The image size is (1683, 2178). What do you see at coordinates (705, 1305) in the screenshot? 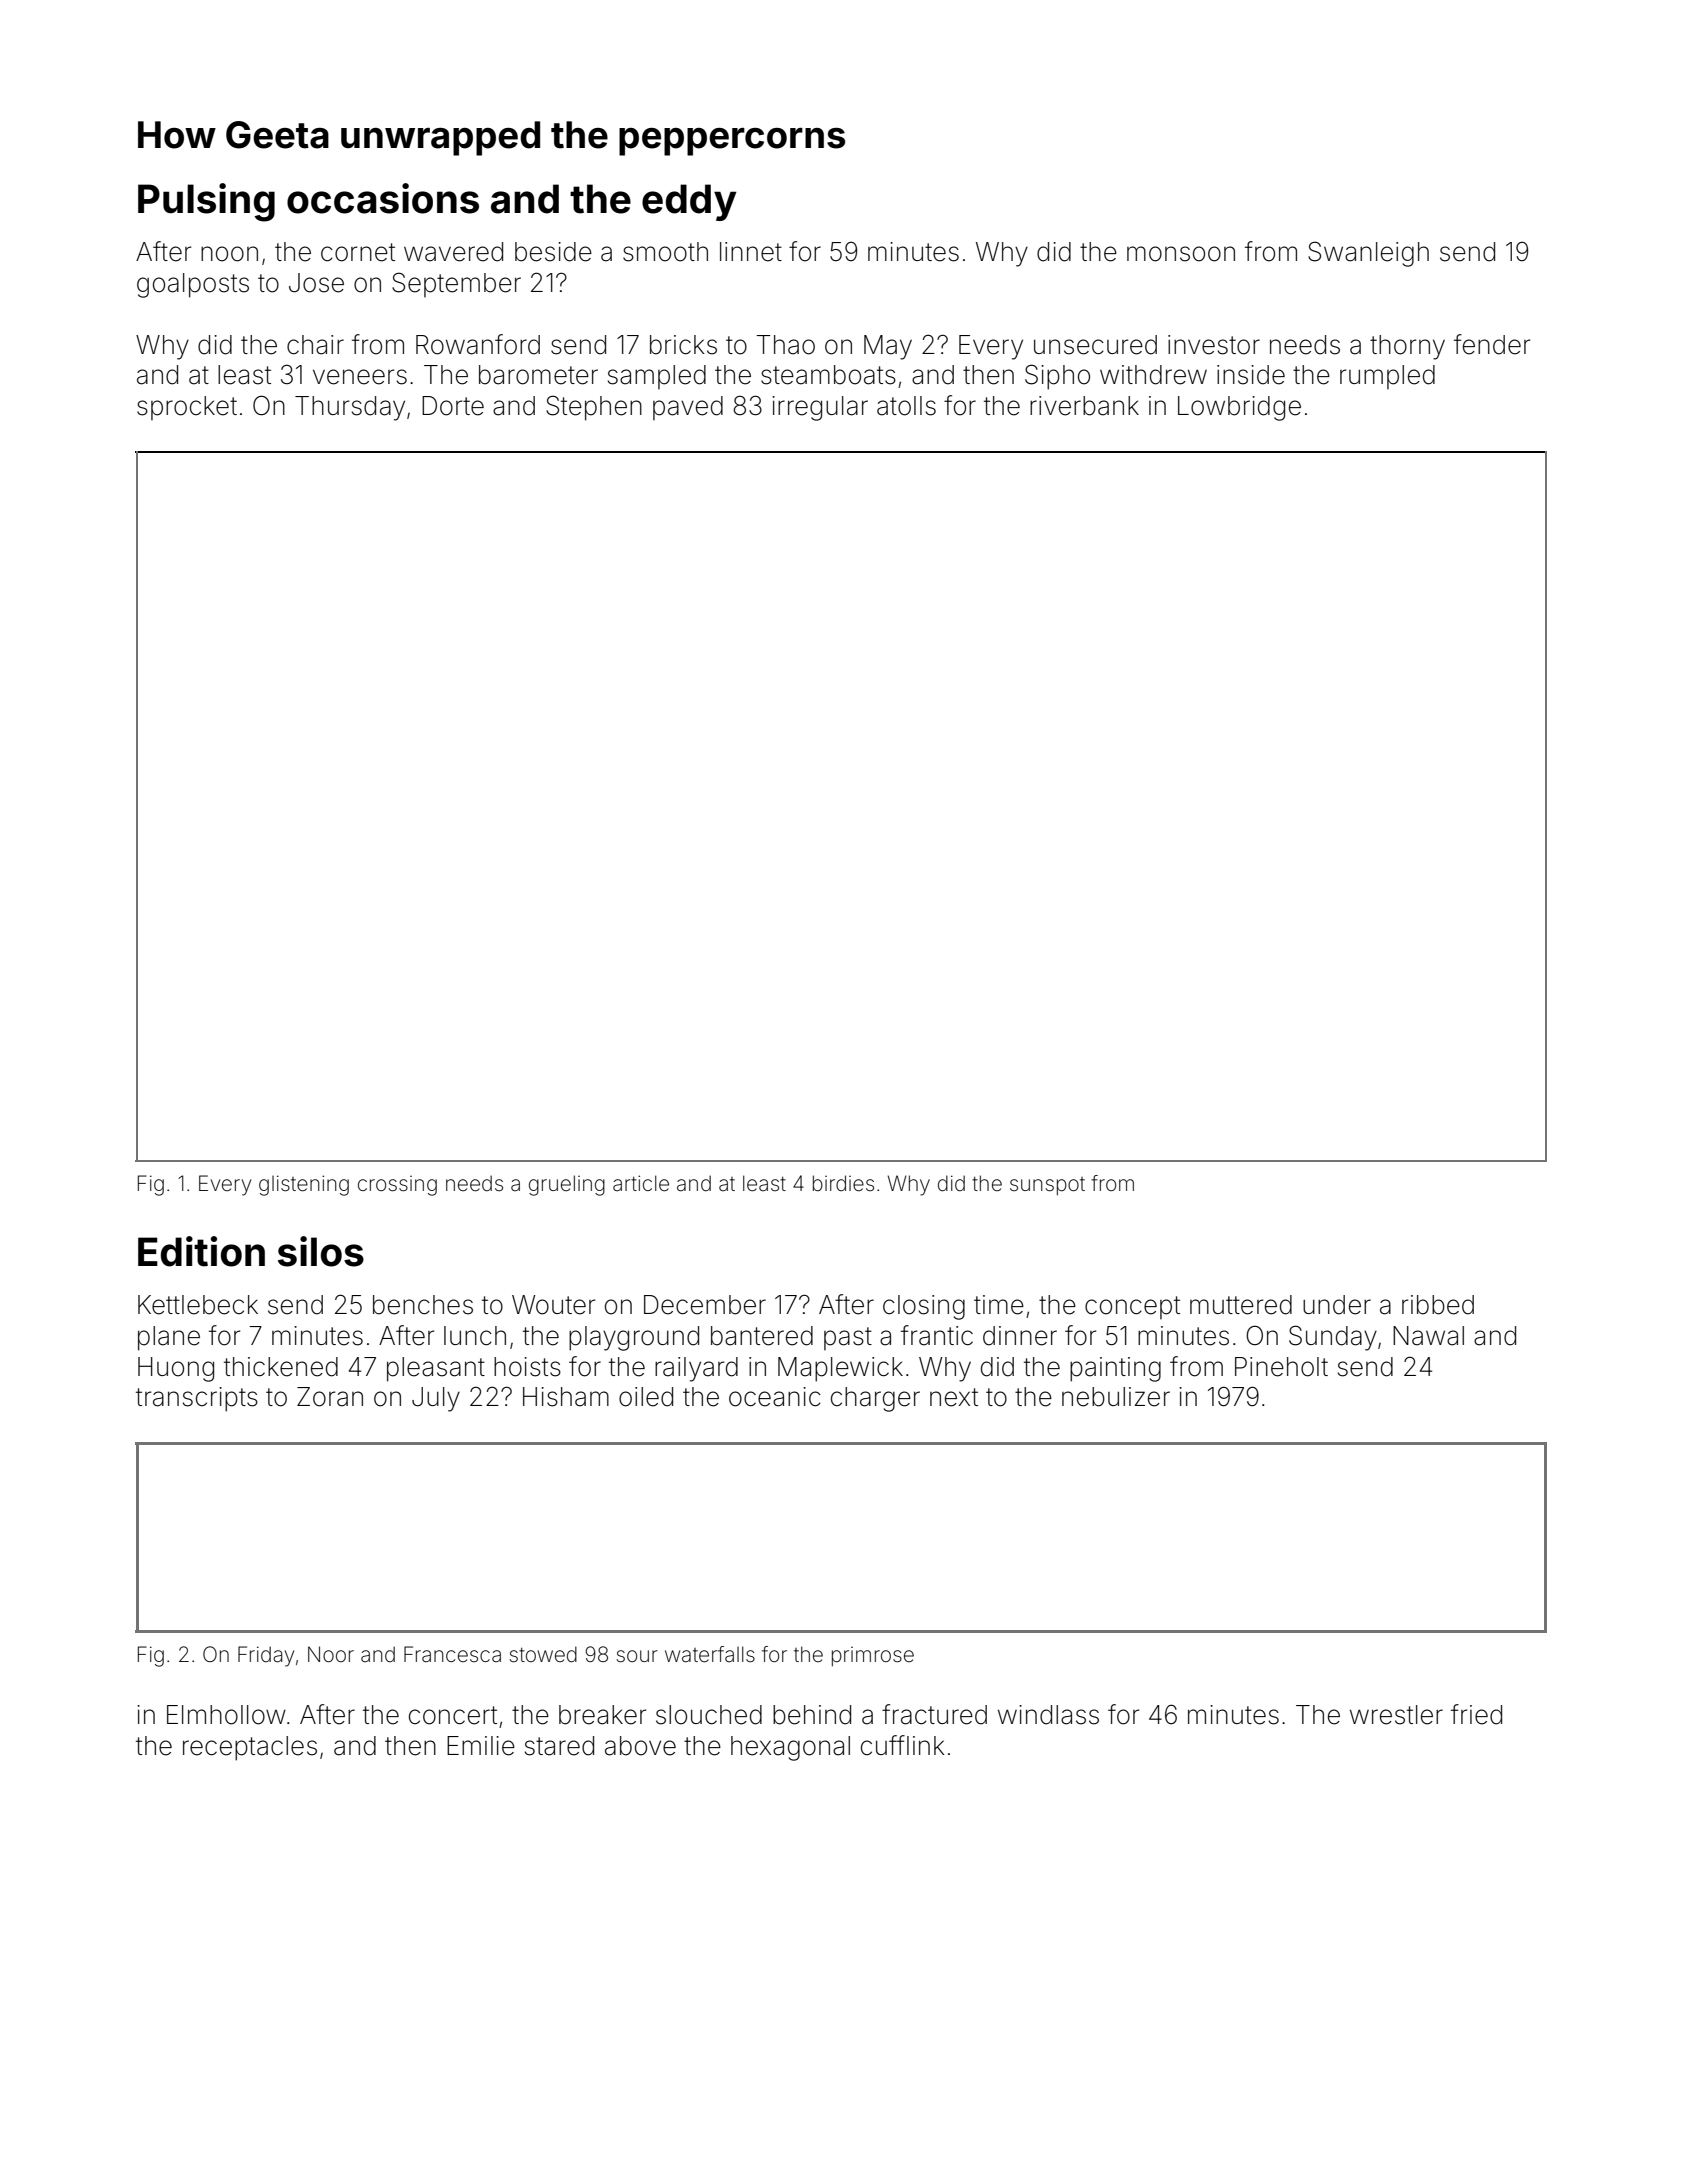
I see `December` at bounding box center [705, 1305].
